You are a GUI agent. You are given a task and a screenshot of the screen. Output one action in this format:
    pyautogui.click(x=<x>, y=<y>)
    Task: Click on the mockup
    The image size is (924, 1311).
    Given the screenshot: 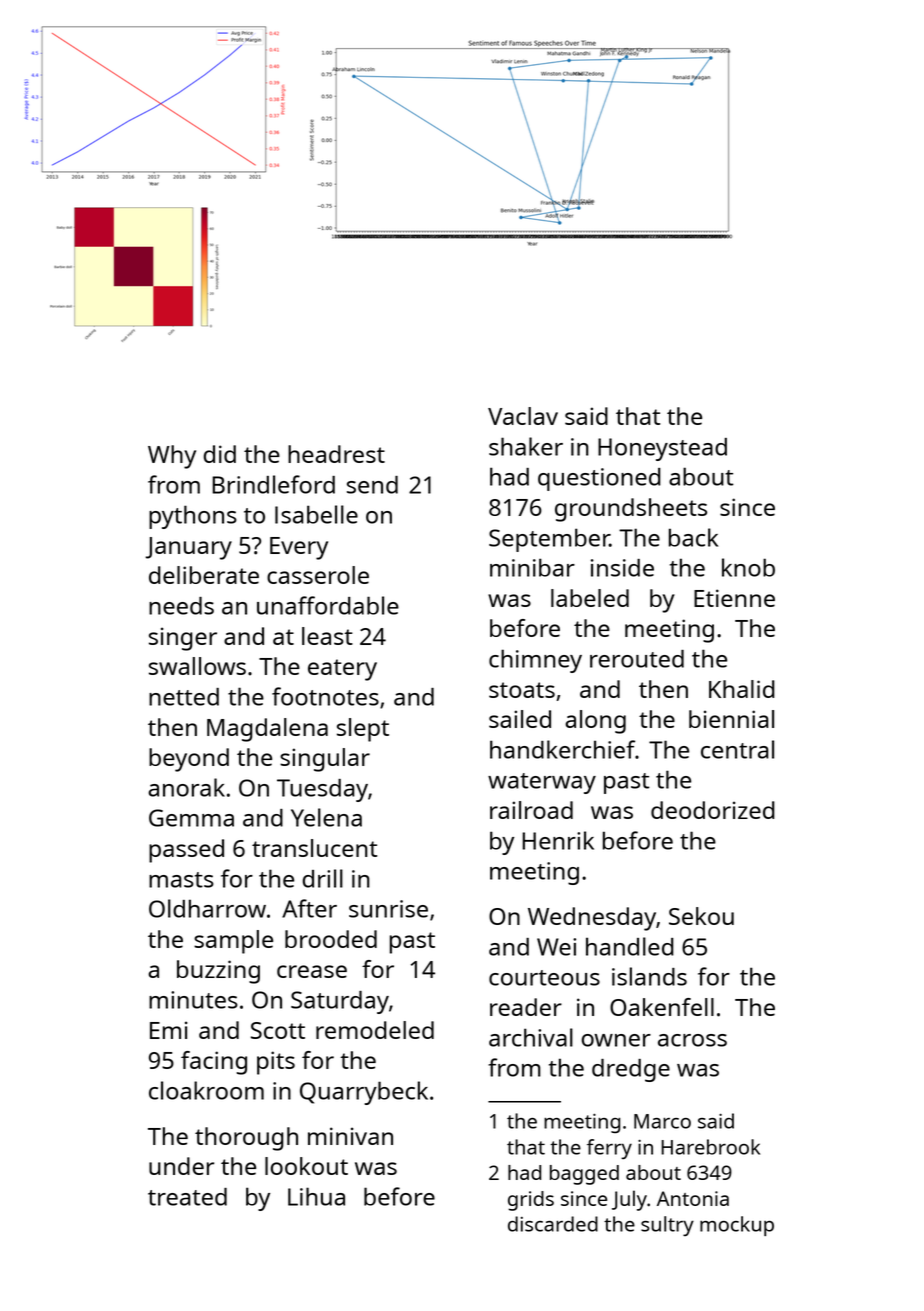 What is the action you would take?
    pyautogui.click(x=737, y=1226)
